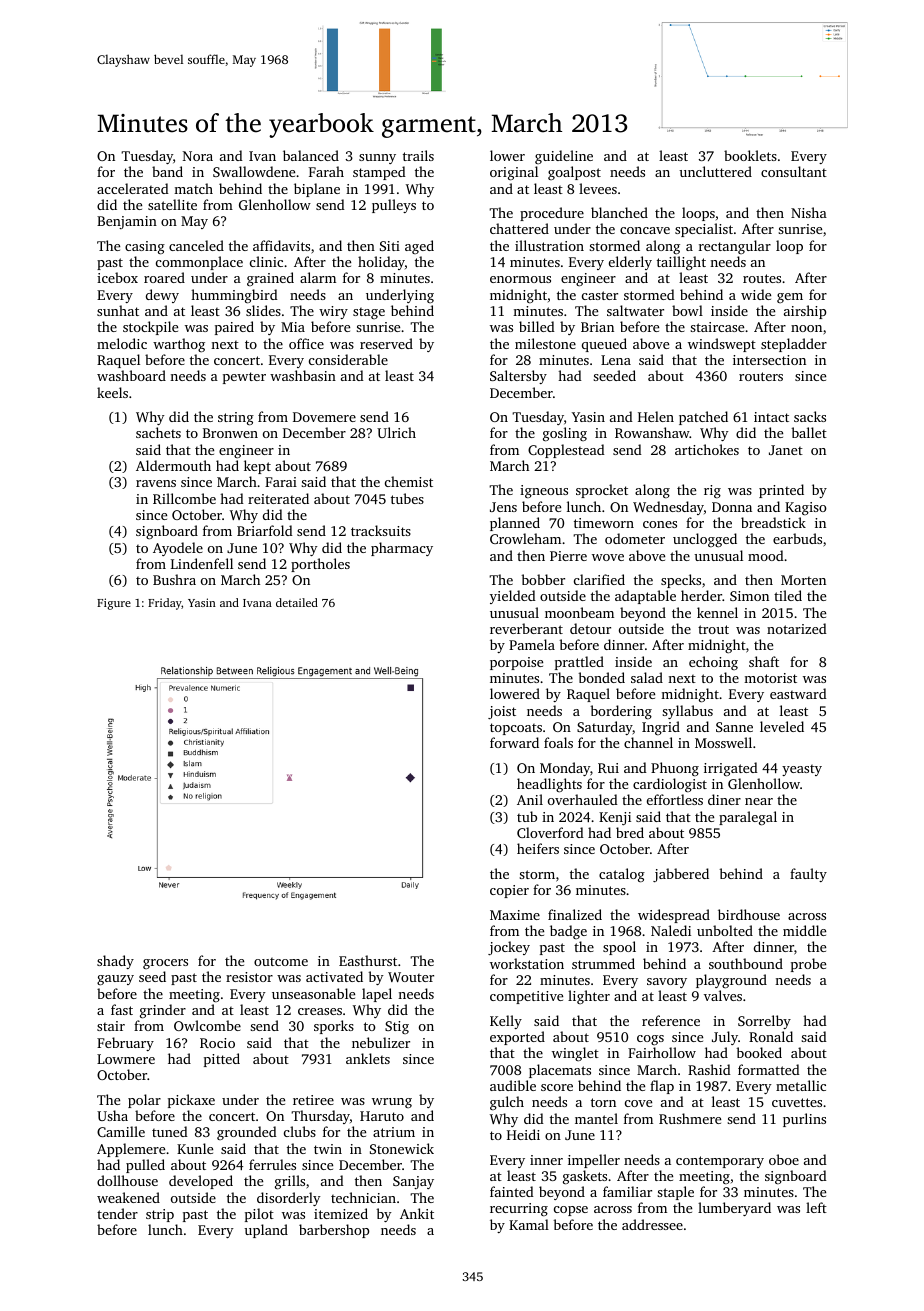  I want to click on patched, so click(703, 418).
